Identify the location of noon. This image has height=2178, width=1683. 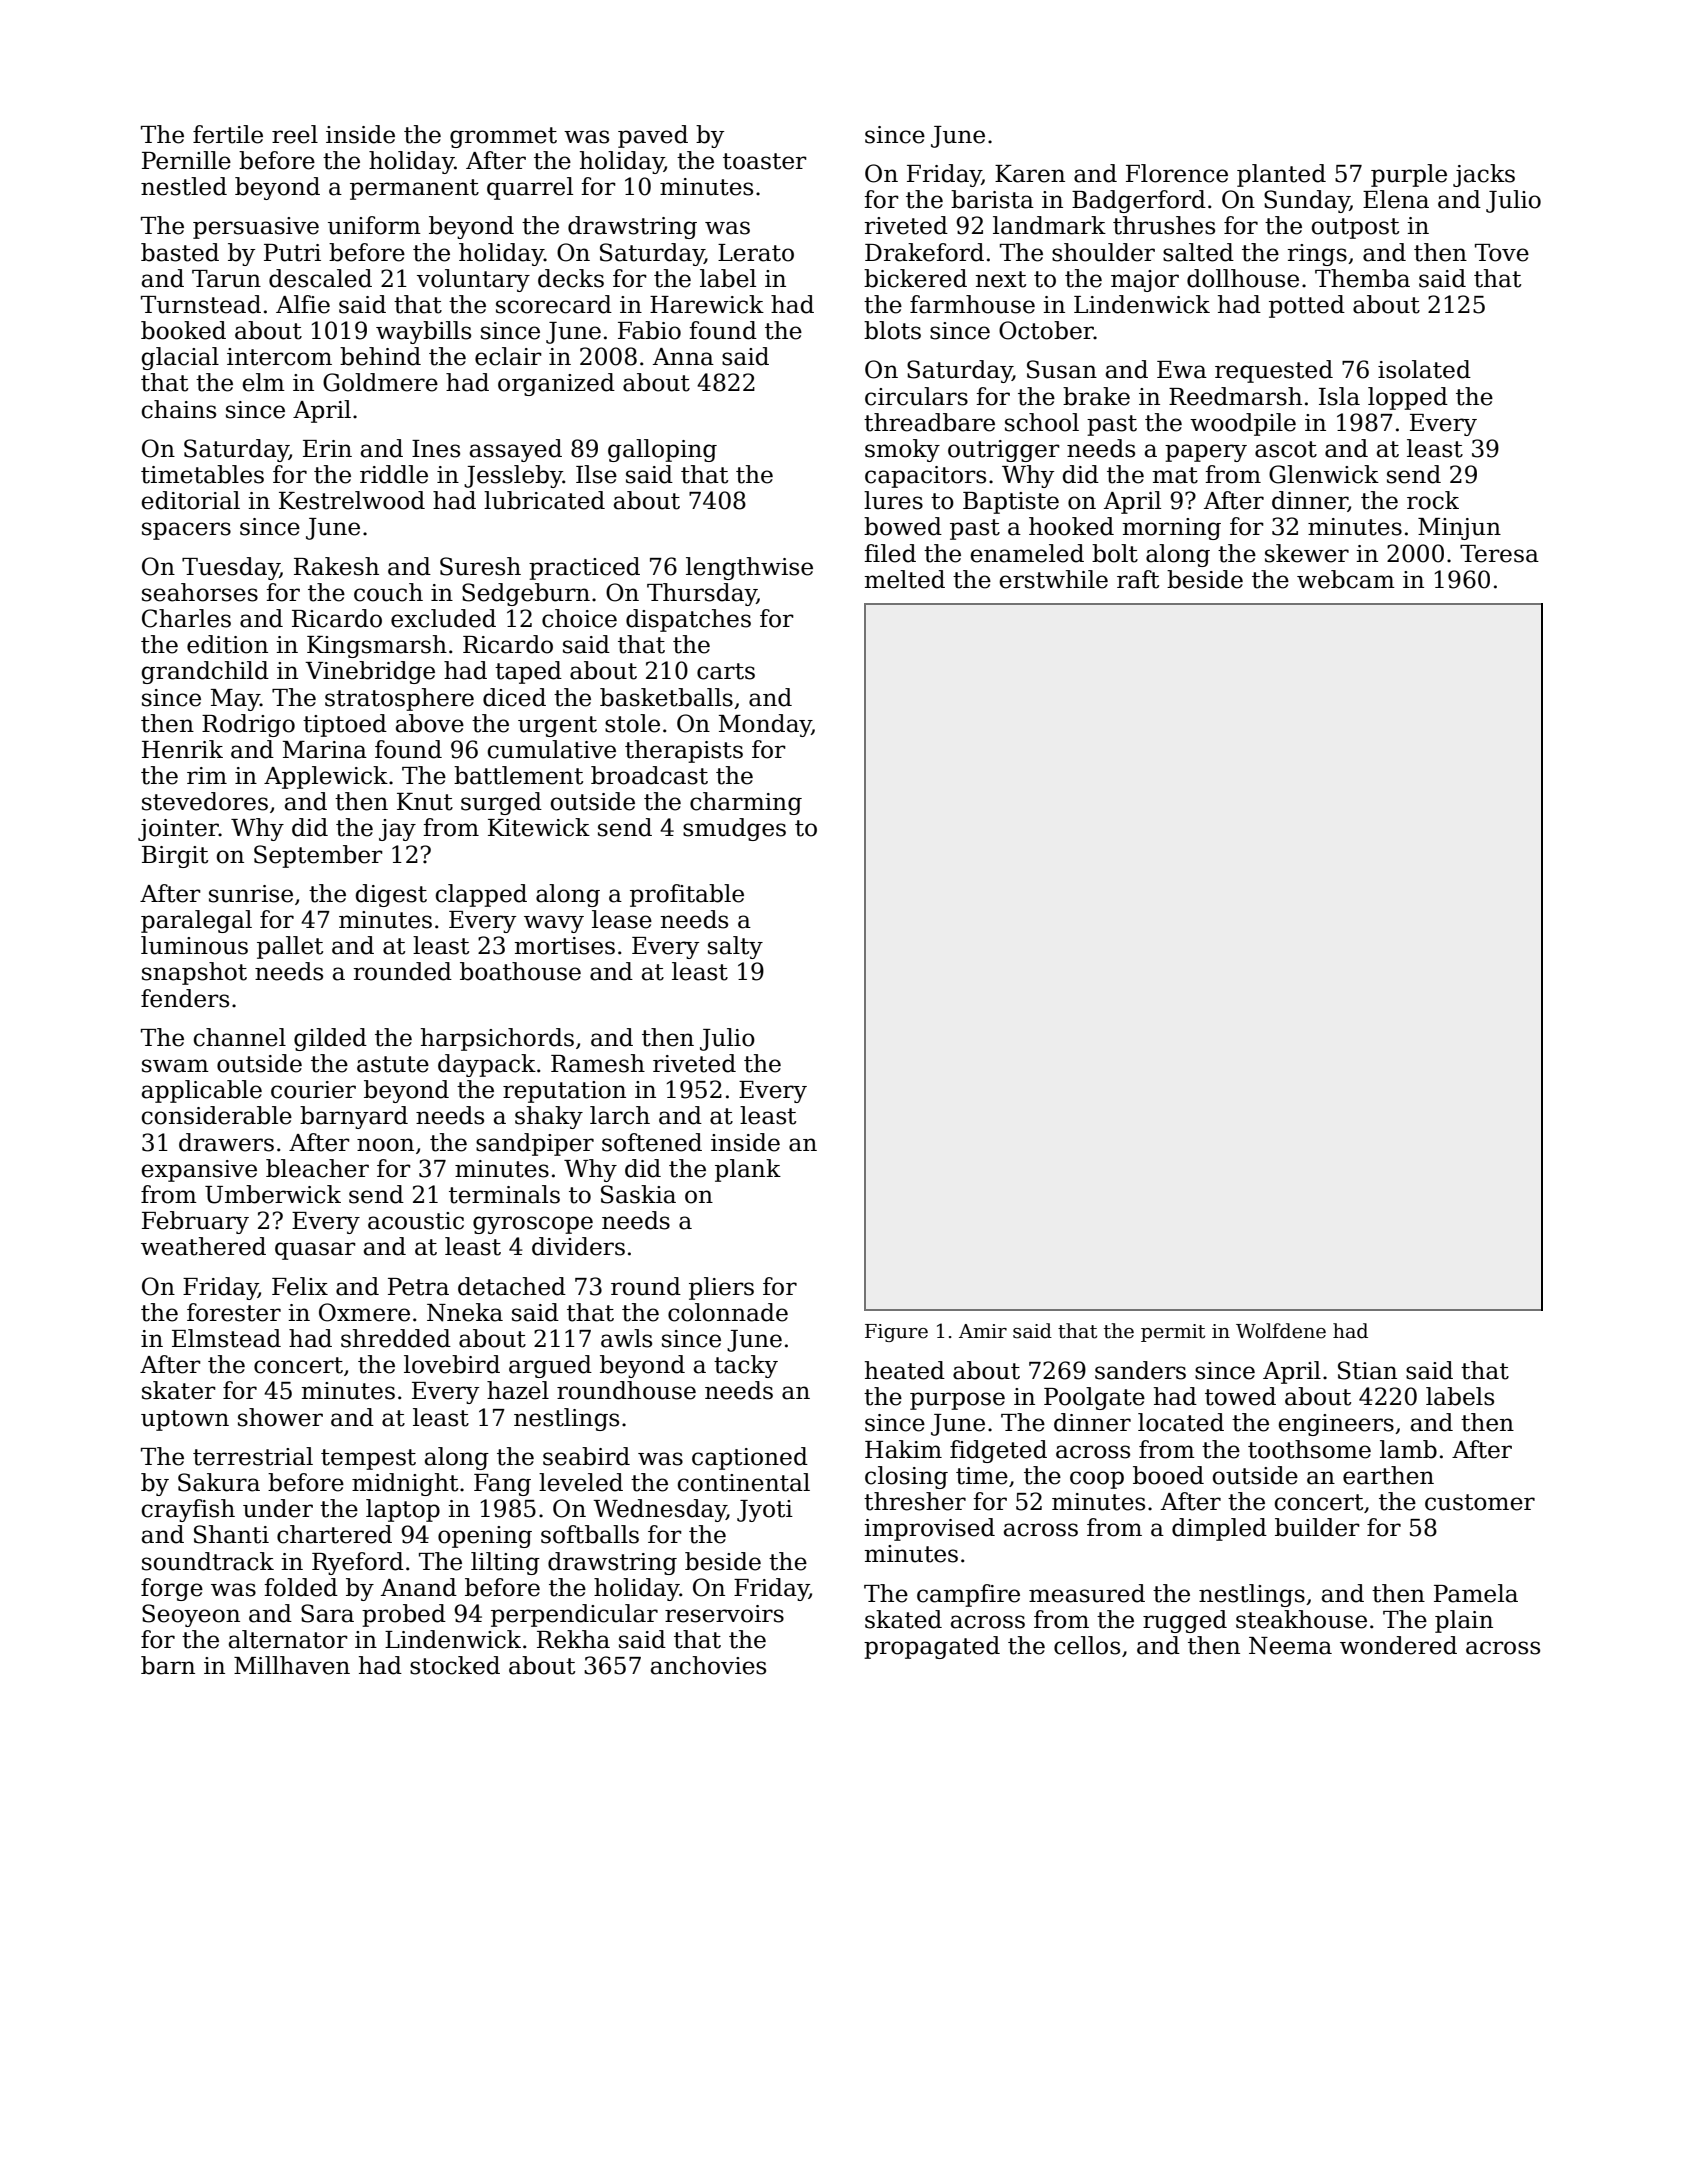
(385, 1145).
